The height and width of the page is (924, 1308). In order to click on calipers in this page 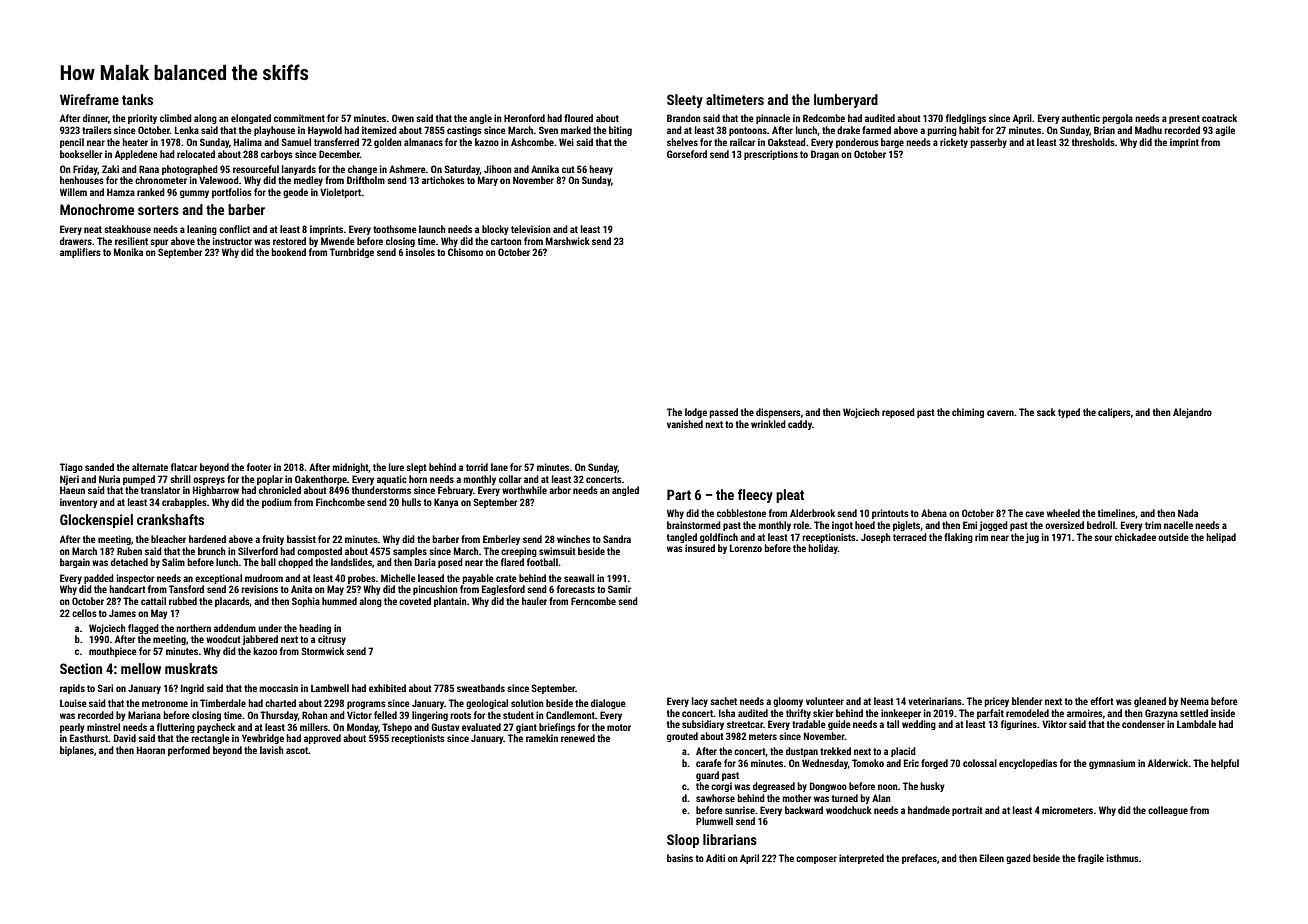, I will do `click(1114, 413)`.
